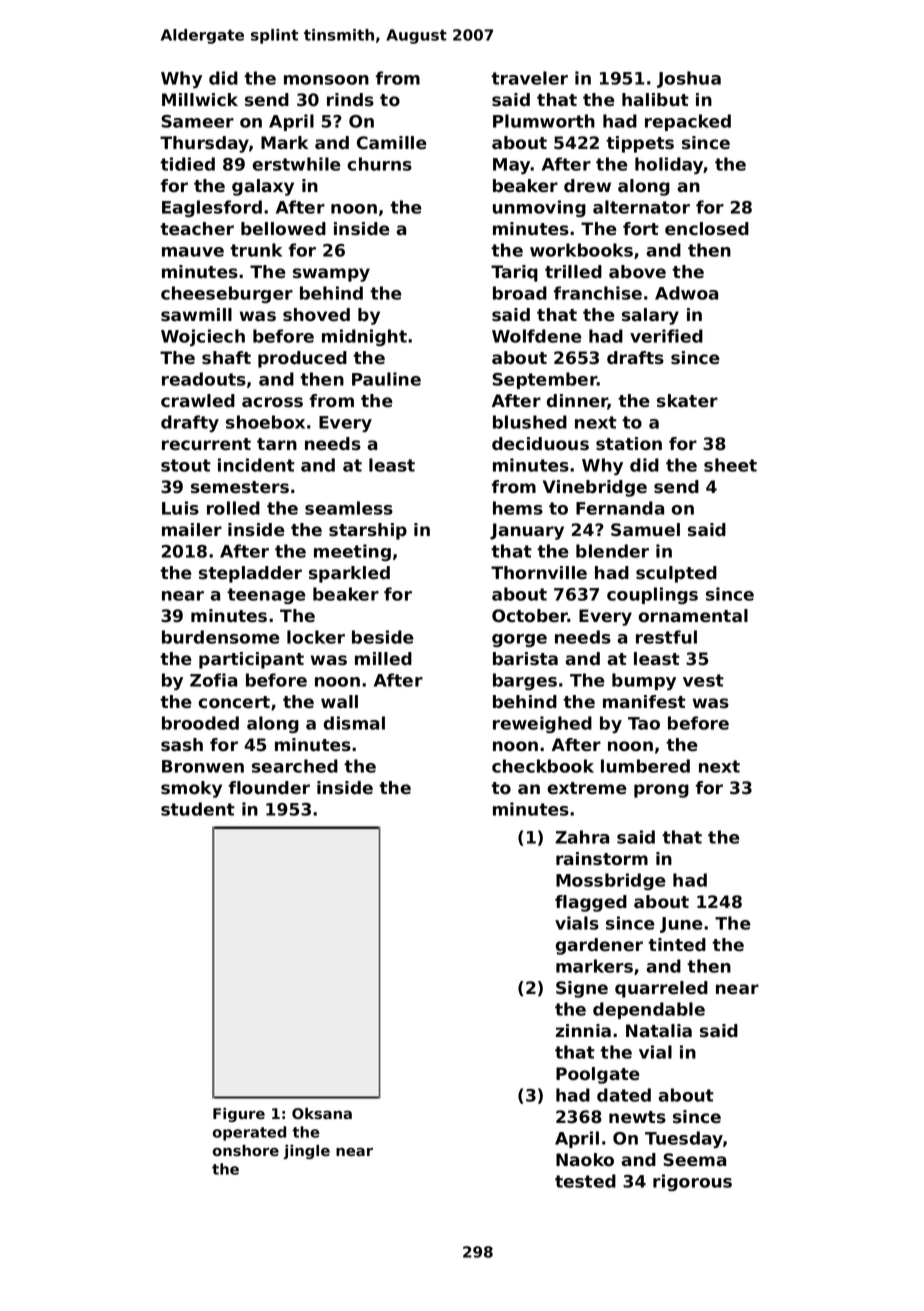  Describe the element at coordinates (635, 357) in the page. I see `drafts` at that location.
